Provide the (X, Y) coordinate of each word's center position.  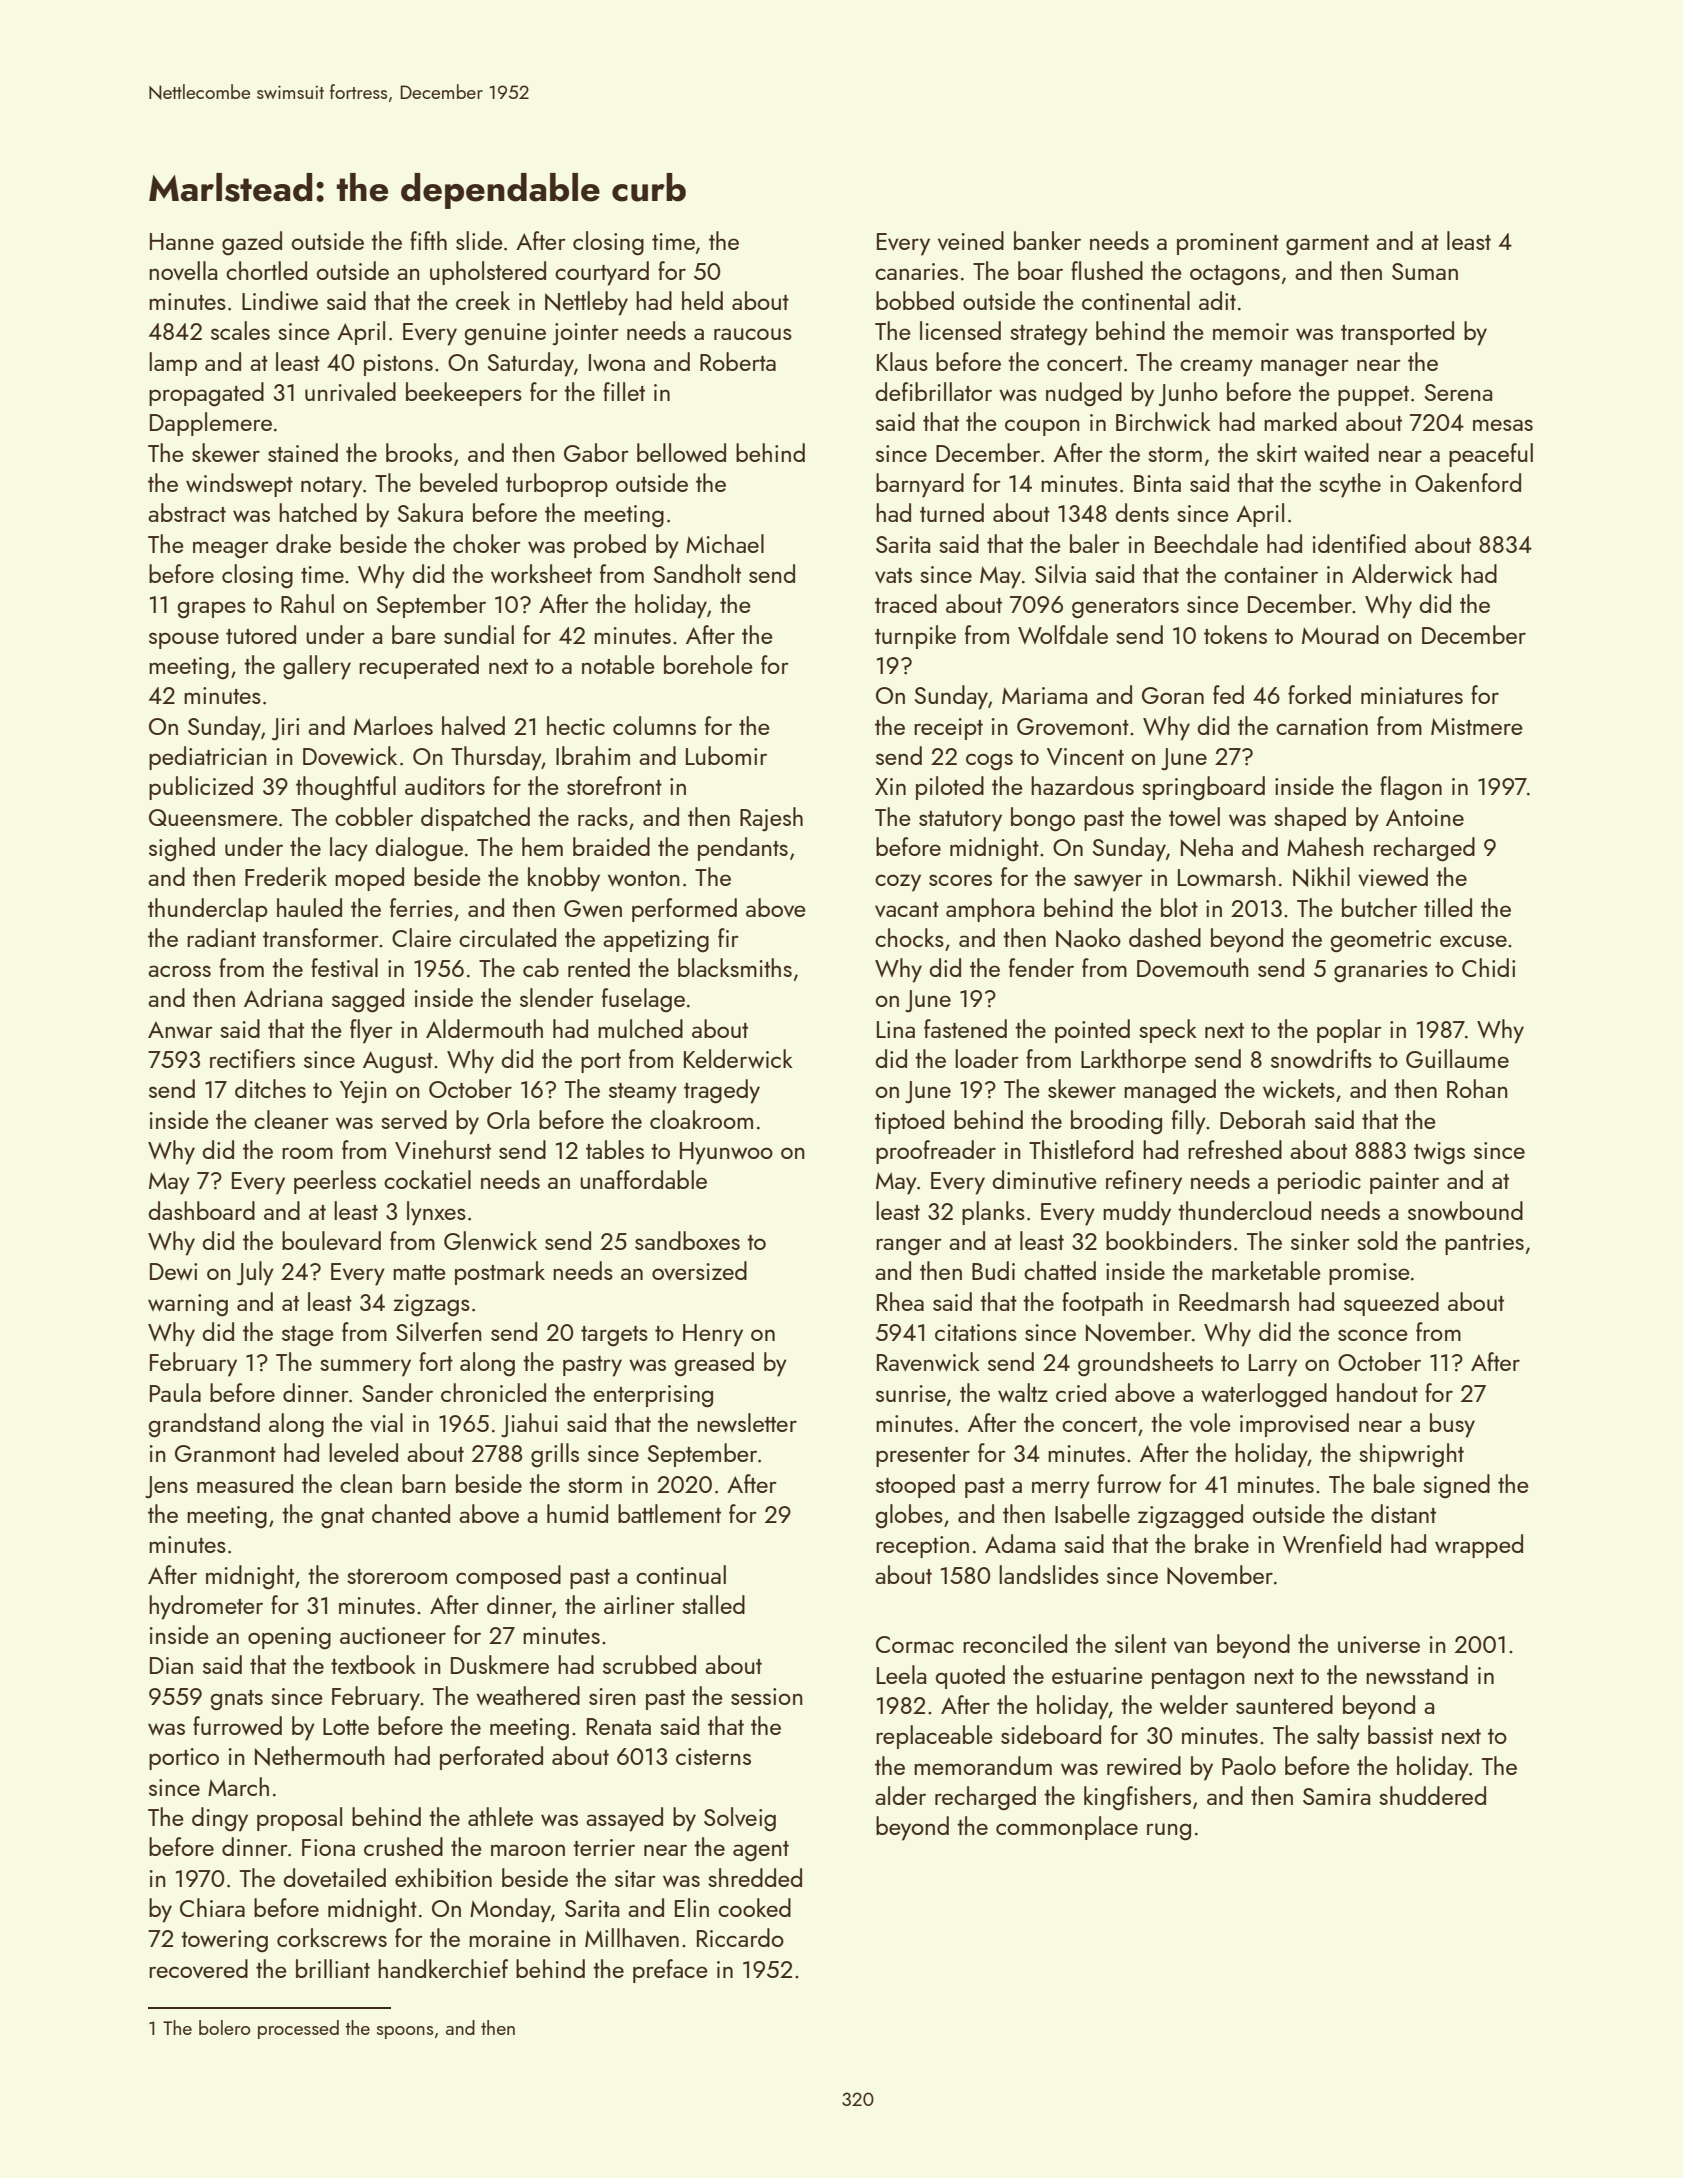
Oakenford (1468, 482)
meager (231, 550)
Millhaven (632, 1937)
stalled (713, 1604)
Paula (175, 1392)
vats (893, 575)
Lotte (346, 1726)
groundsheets (1145, 1364)
